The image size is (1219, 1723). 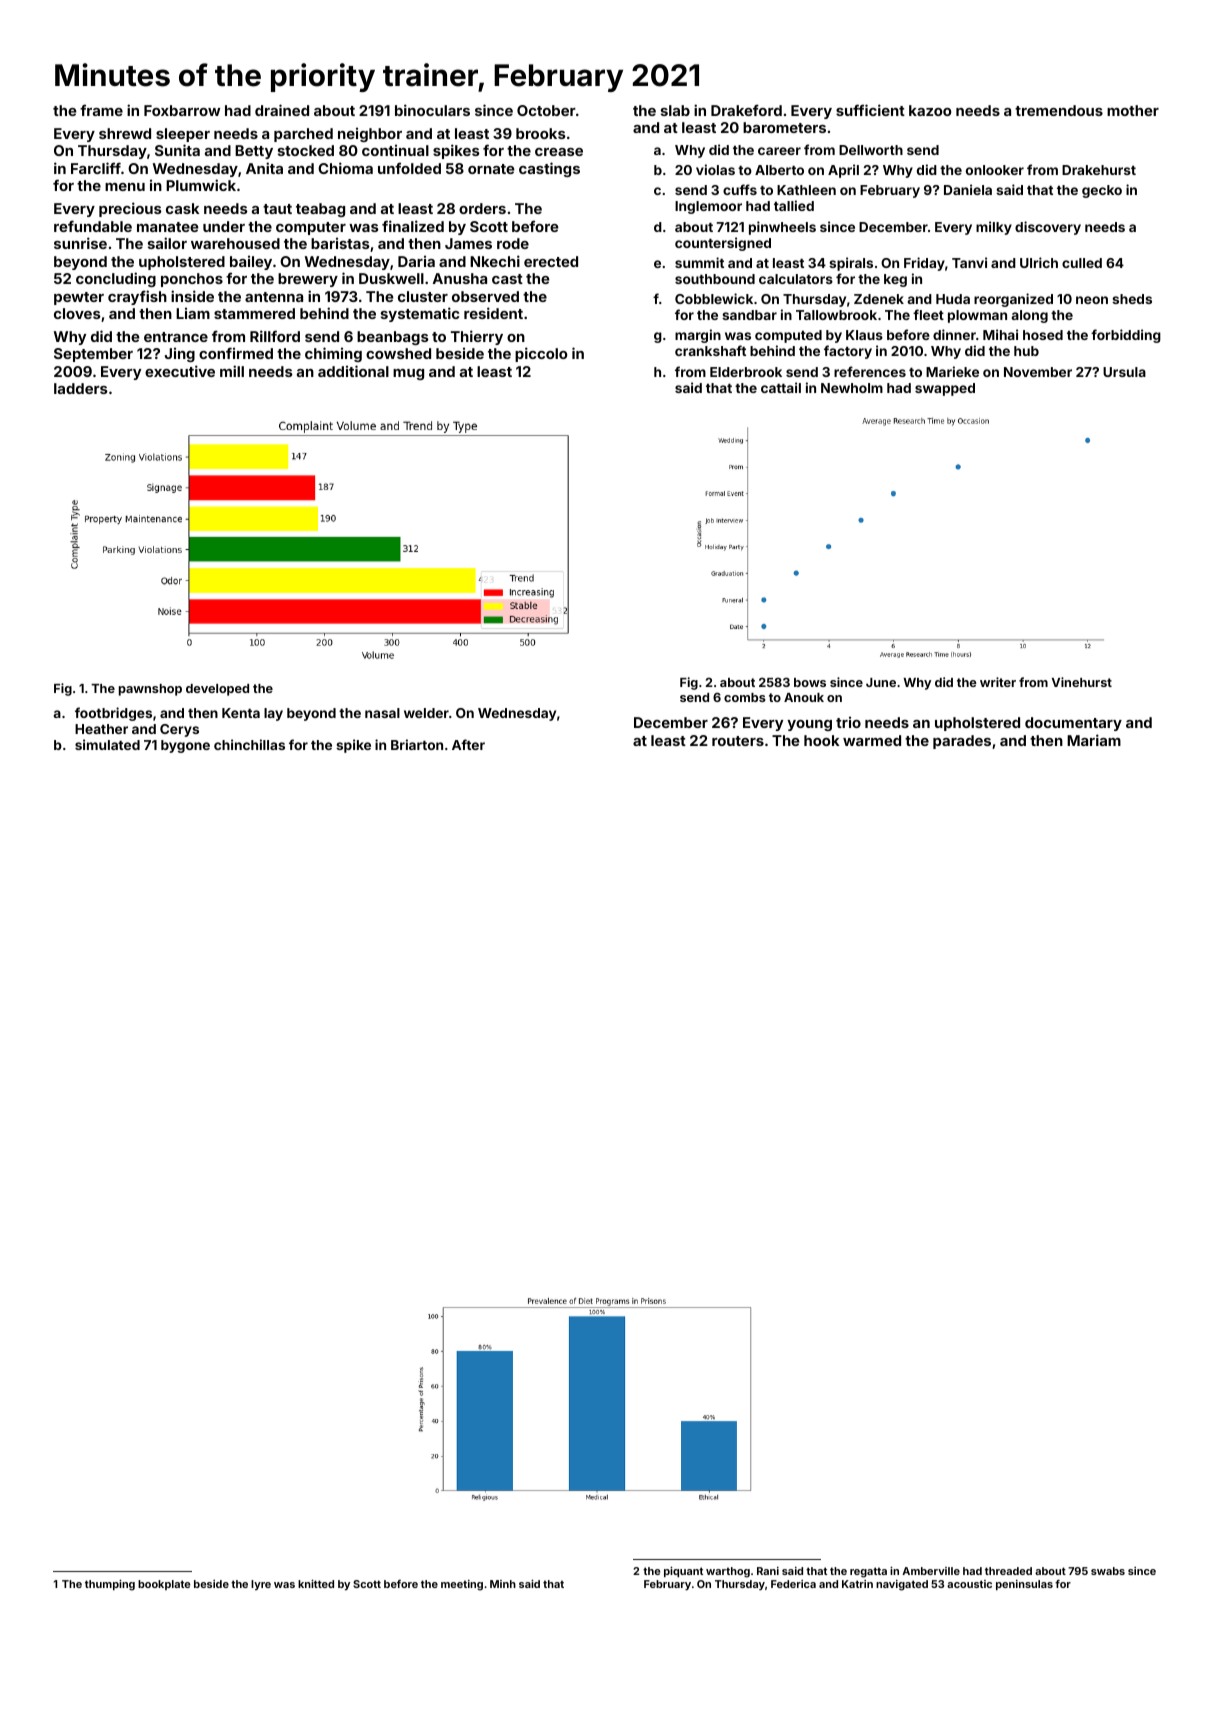 What do you see at coordinates (1133, 110) in the screenshot?
I see `mother` at bounding box center [1133, 110].
